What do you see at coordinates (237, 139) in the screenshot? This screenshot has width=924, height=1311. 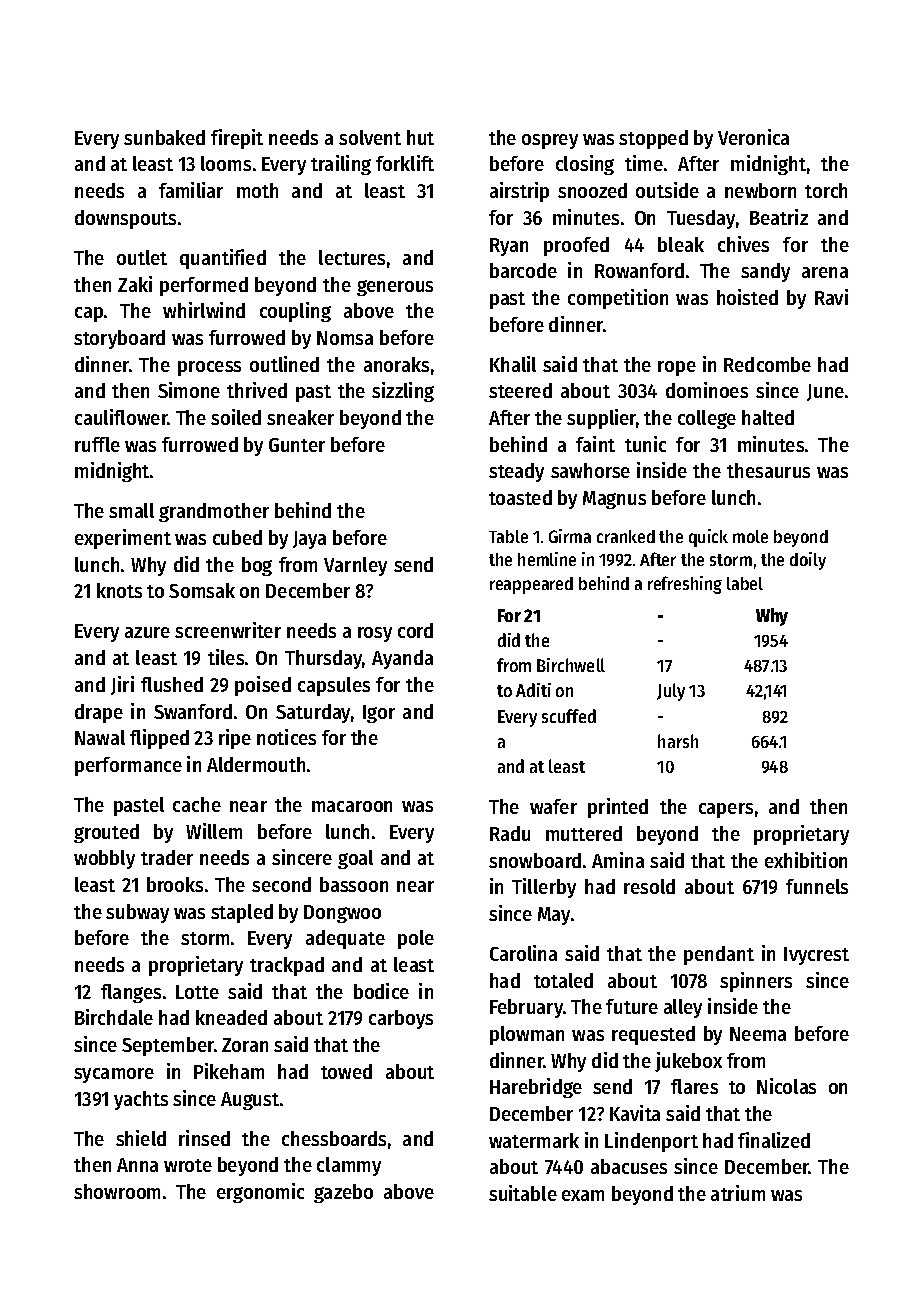 I see `firepit` at bounding box center [237, 139].
